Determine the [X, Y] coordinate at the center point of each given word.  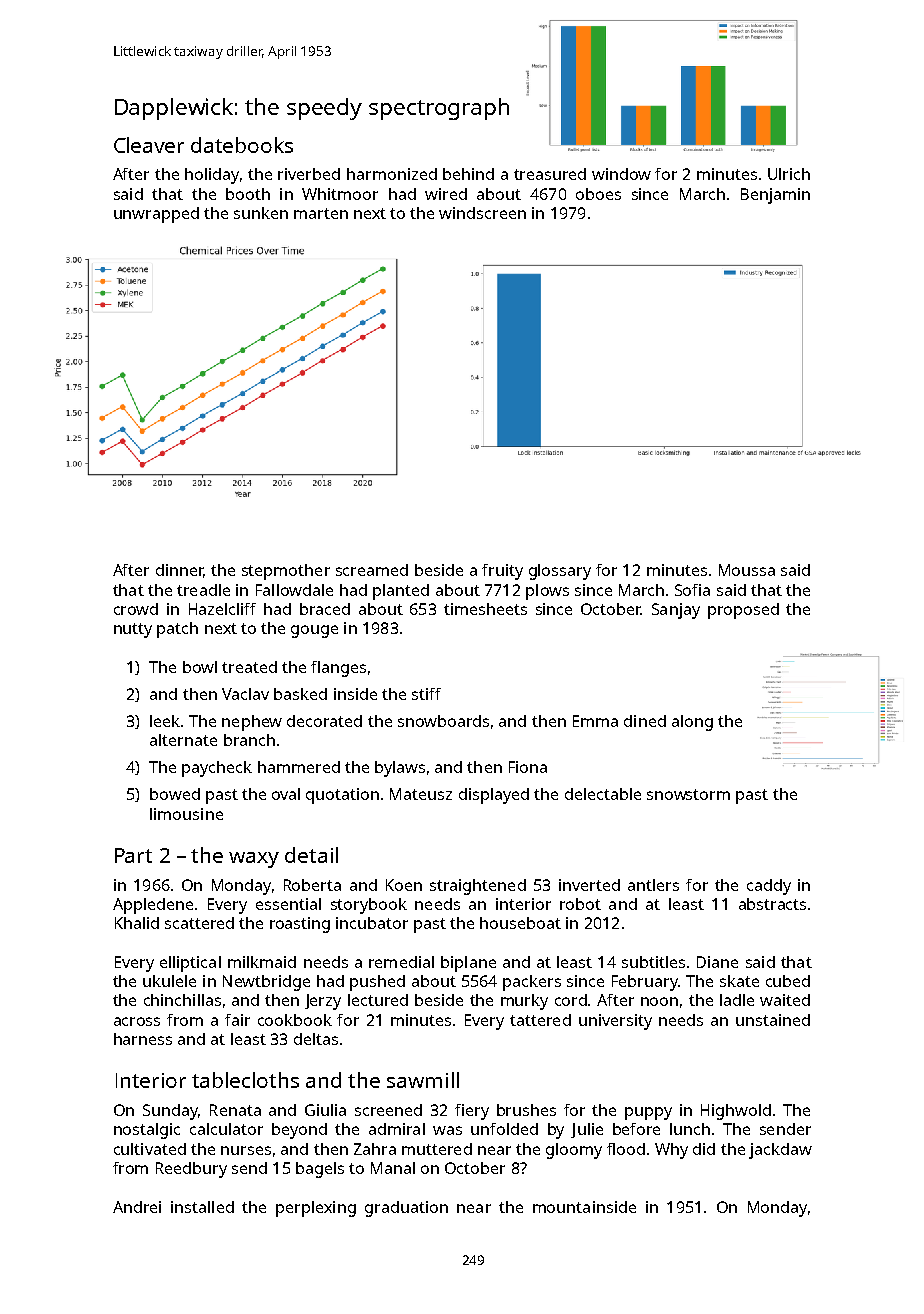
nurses [246, 1150]
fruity [502, 572]
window [621, 174]
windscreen [482, 213]
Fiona [528, 767]
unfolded [504, 1129]
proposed [743, 611]
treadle [203, 590]
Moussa [747, 570]
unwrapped [156, 215]
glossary [560, 572]
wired [446, 194]
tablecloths [245, 1080]
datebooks [242, 145]
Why [671, 1151]
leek [165, 721]
